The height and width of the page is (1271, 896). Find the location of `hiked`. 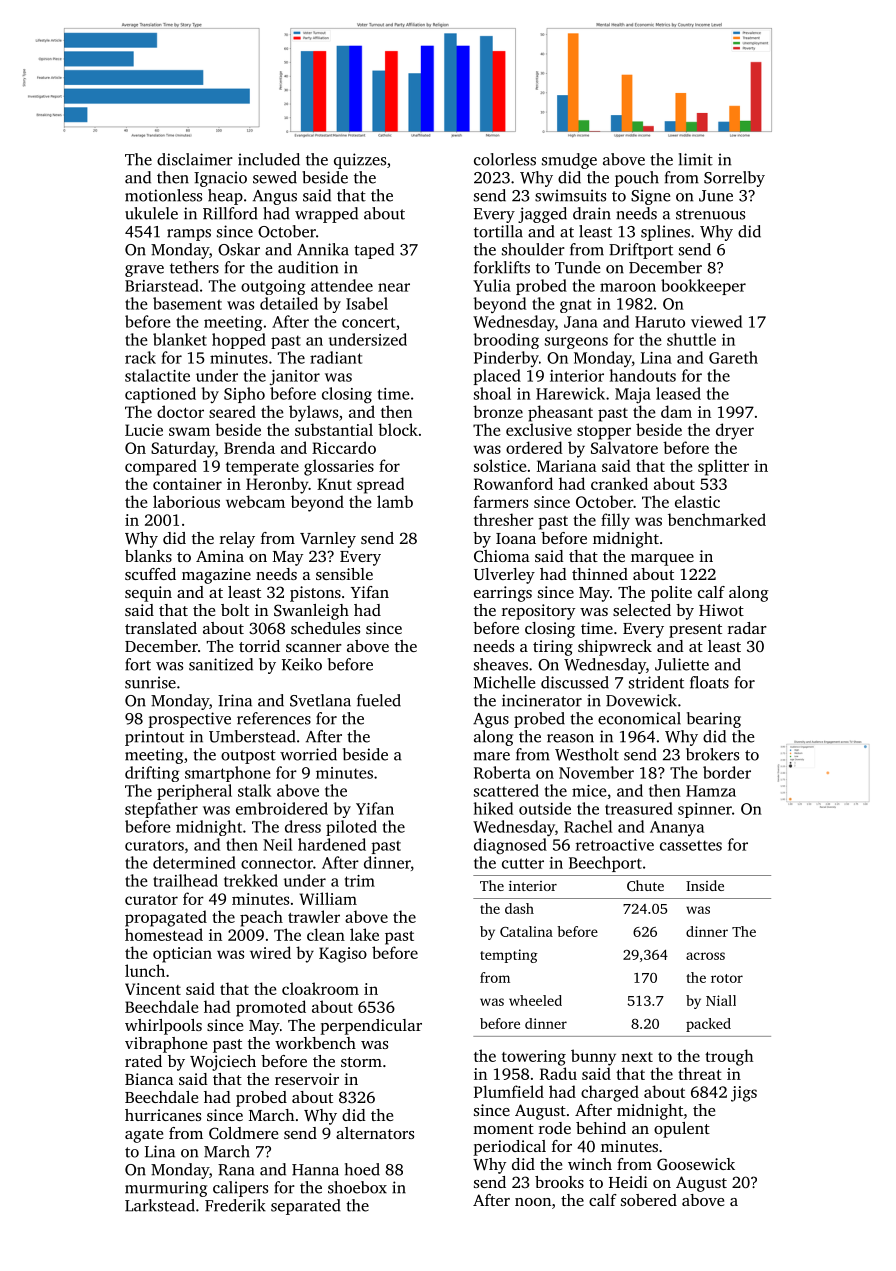

hiked is located at coordinates (493, 808).
